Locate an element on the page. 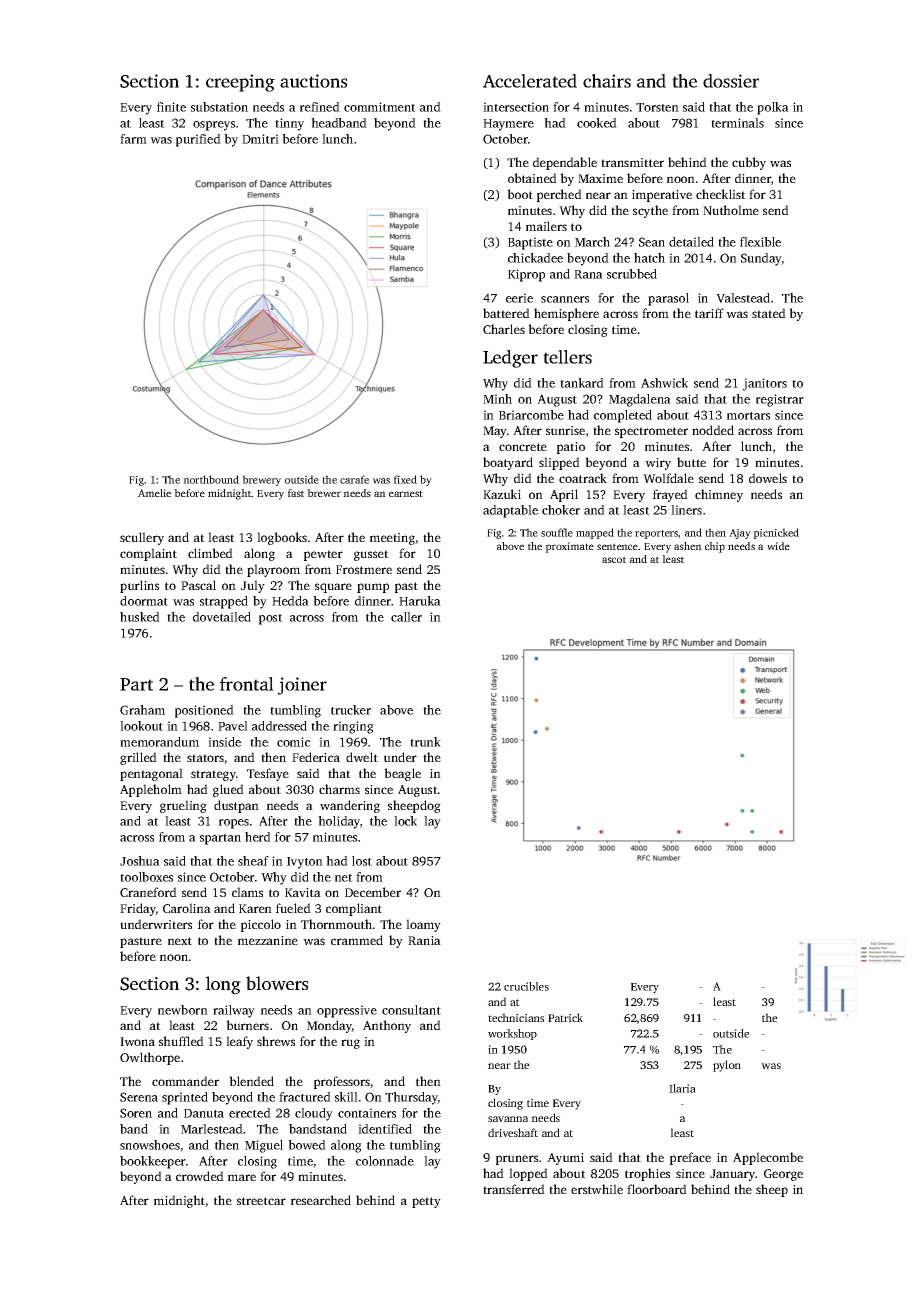 This document has width=924, height=1308. wide is located at coordinates (778, 546).
